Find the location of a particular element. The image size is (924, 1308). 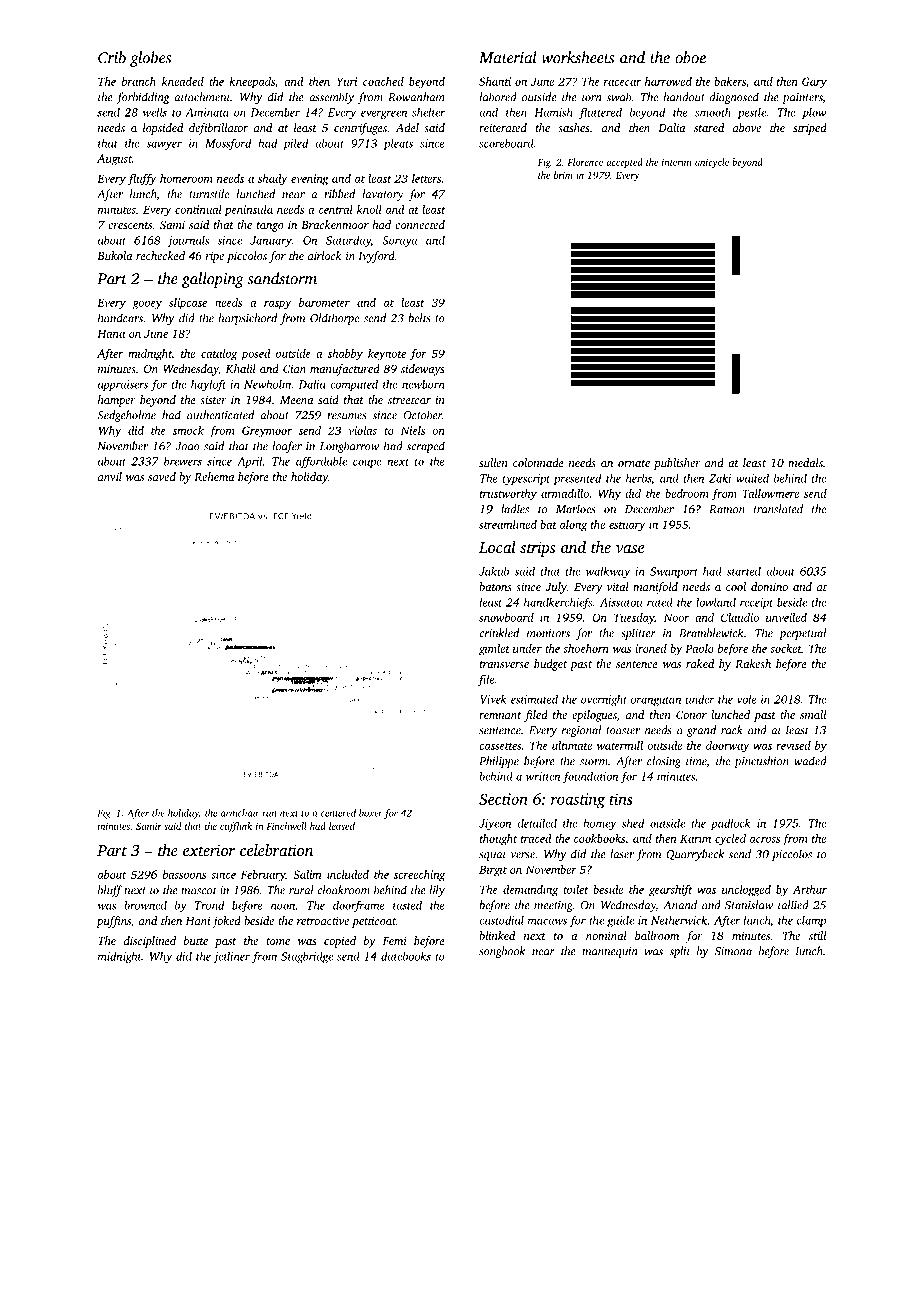

medals is located at coordinates (805, 462).
